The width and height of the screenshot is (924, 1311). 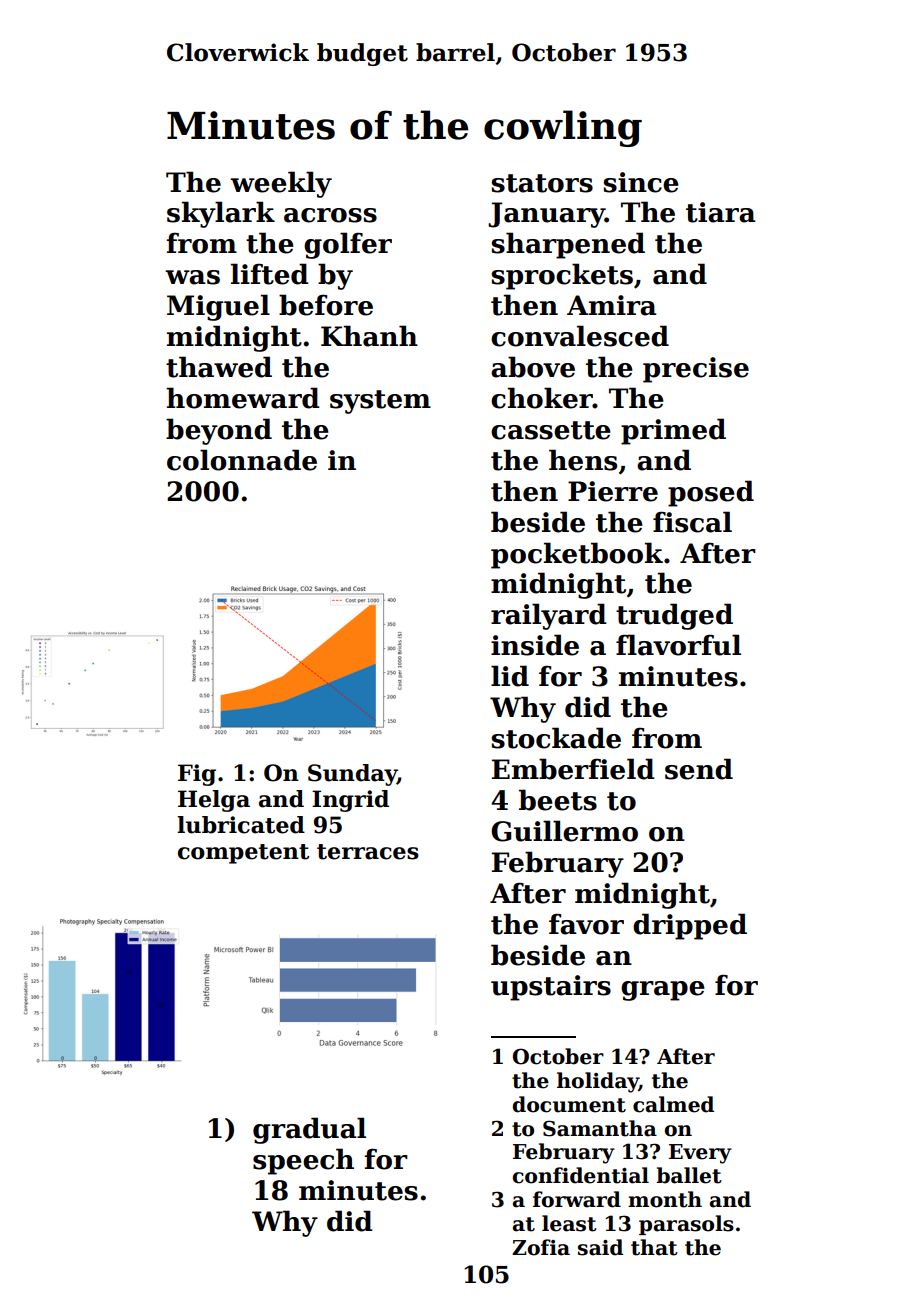 What do you see at coordinates (641, 182) in the screenshot?
I see `since` at bounding box center [641, 182].
